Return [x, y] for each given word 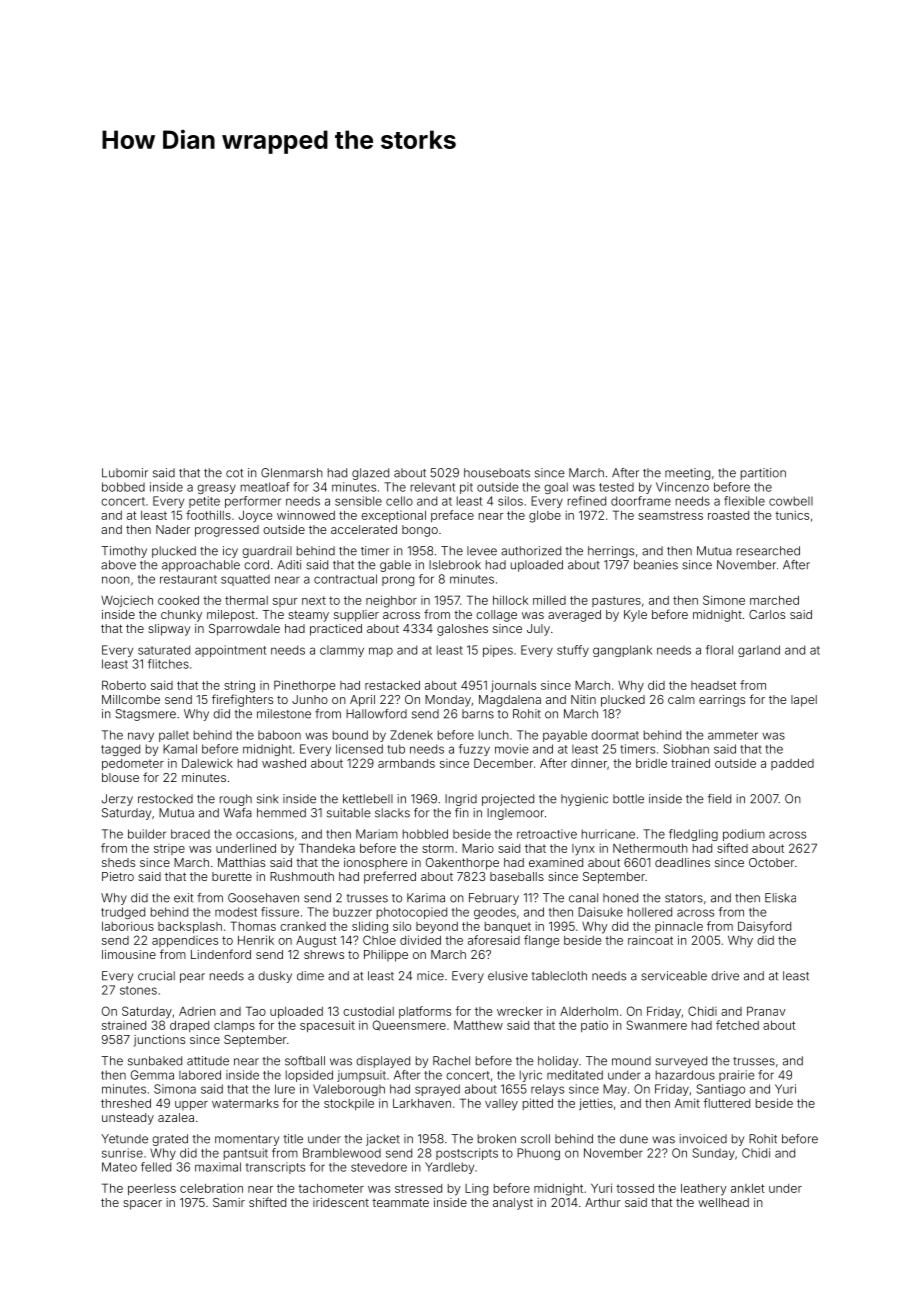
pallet [174, 736]
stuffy [573, 651]
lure [285, 1089]
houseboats [497, 473]
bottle [628, 799]
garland [759, 651]
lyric [531, 1076]
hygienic [584, 800]
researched [768, 551]
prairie [737, 1076]
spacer [142, 1205]
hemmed [281, 813]
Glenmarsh [292, 473]
